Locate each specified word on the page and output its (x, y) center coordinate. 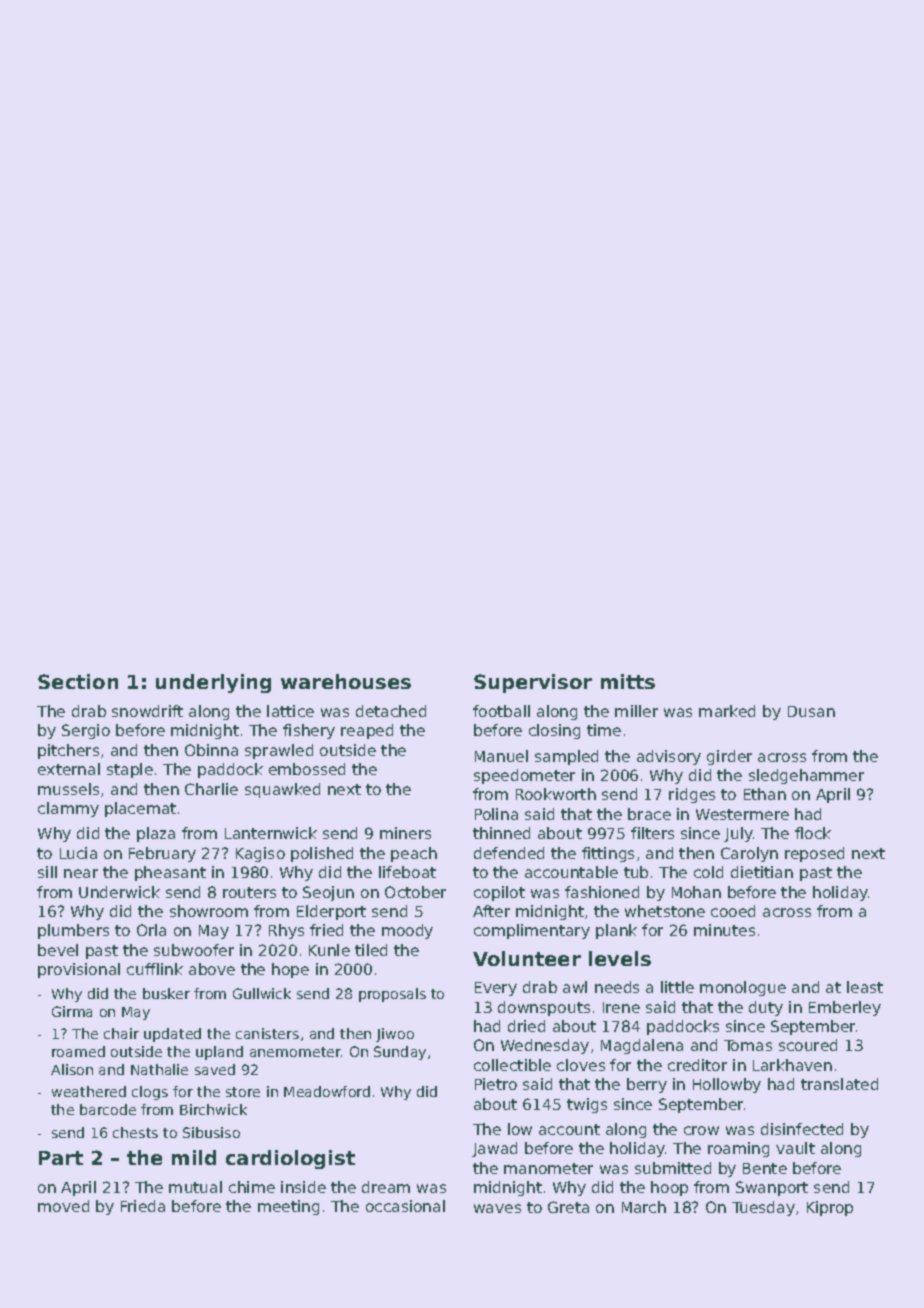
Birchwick (213, 1109)
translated (839, 1084)
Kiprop (830, 1208)
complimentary (532, 931)
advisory (669, 757)
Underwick (119, 892)
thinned (501, 833)
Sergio (86, 731)
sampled (566, 757)
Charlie (211, 789)
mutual (195, 1187)
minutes (724, 930)
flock (813, 833)
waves (497, 1208)
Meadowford (327, 1091)
